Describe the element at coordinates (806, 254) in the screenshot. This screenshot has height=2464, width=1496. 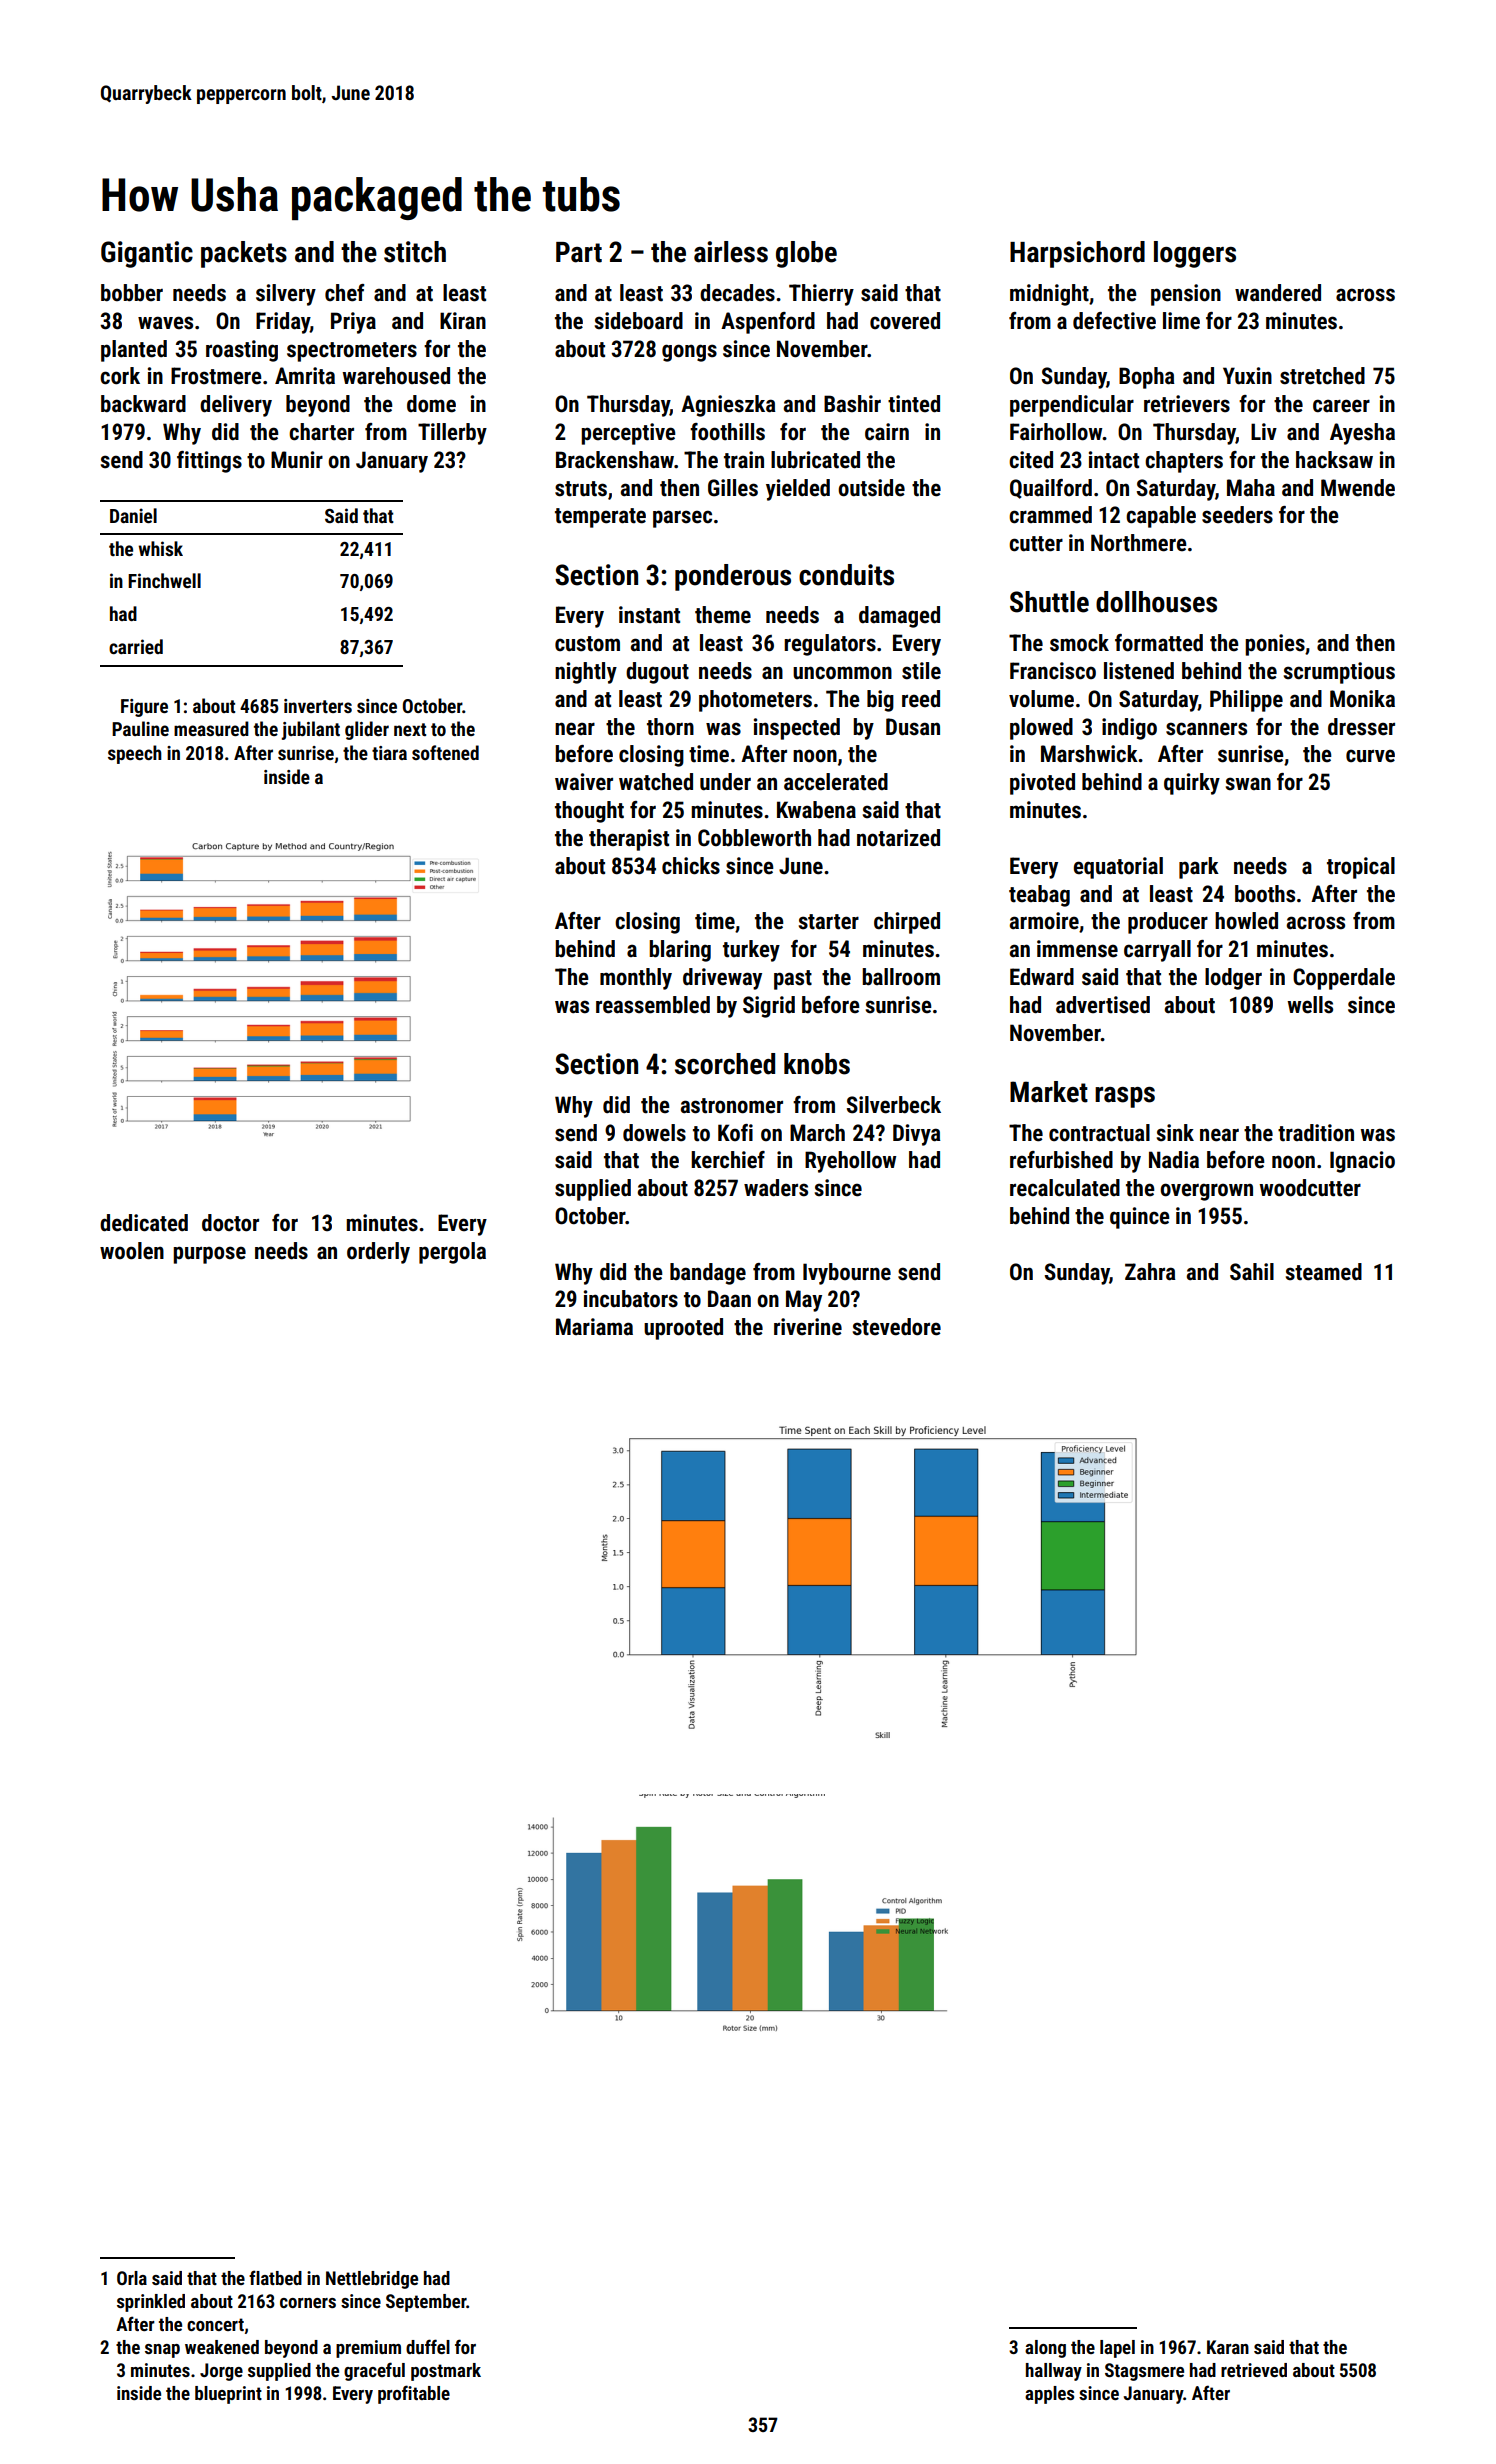
I see `globe` at that location.
